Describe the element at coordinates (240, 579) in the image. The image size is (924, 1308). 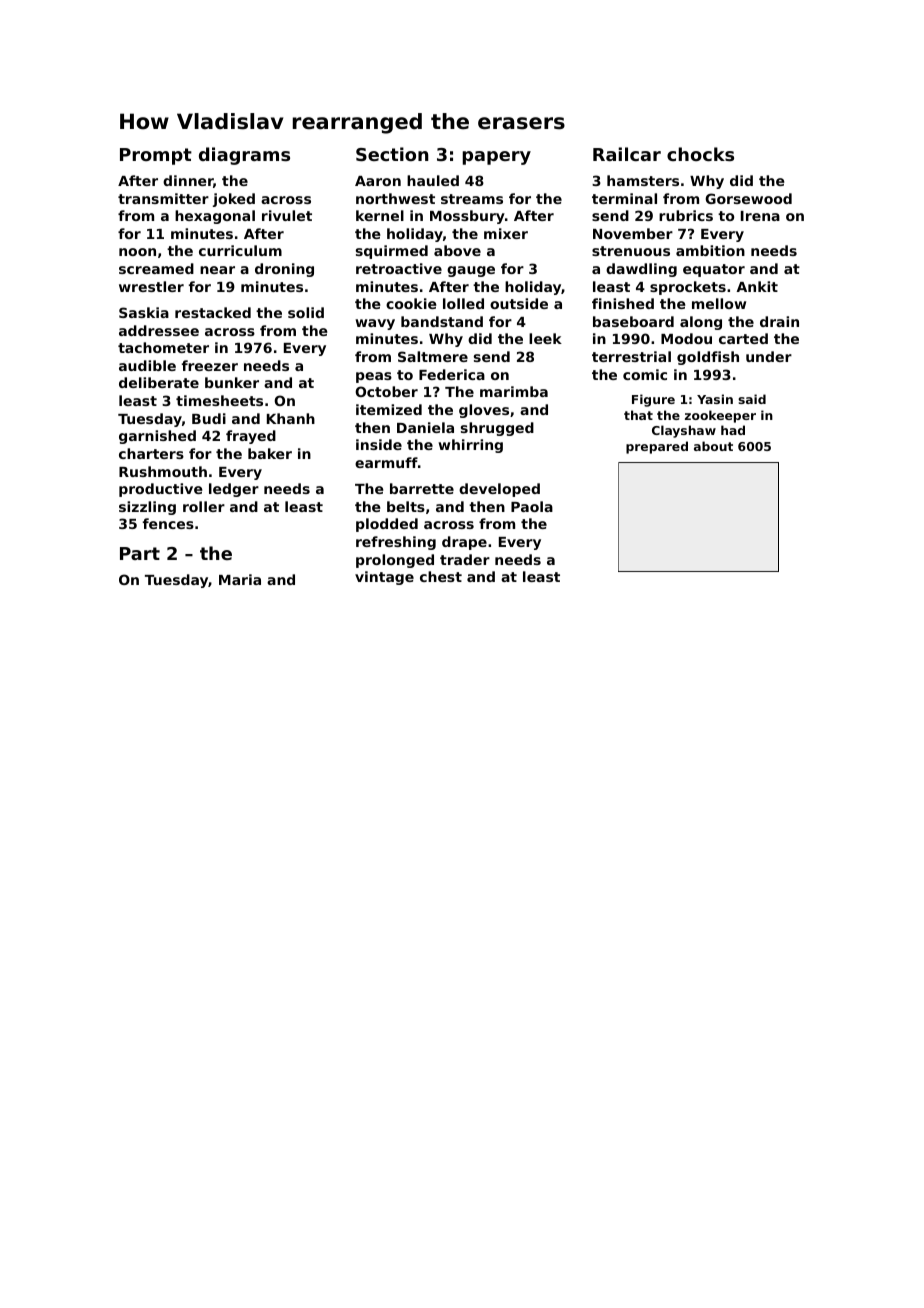
I see `Maria` at that location.
